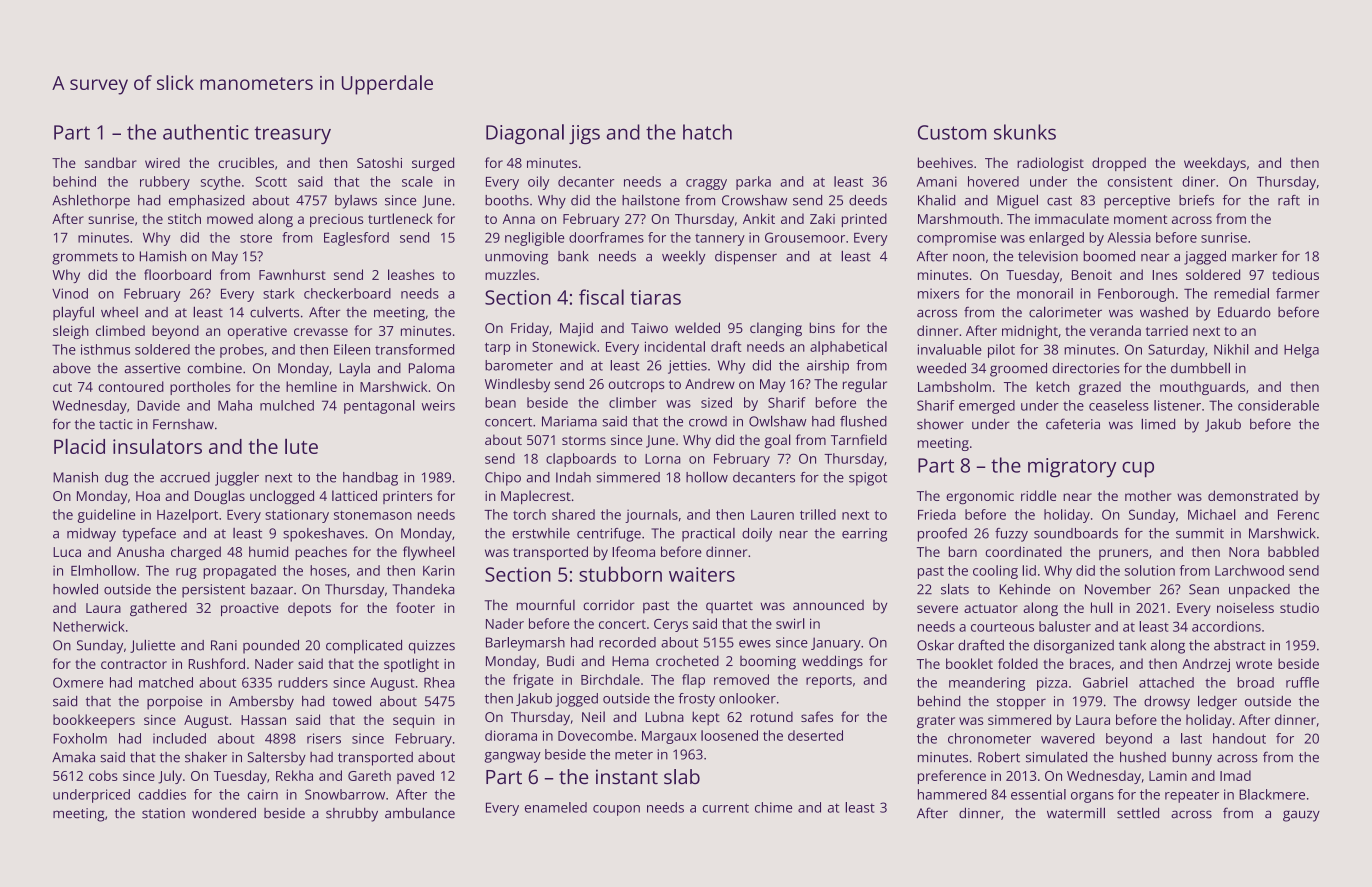  I want to click on treasury, so click(293, 135).
